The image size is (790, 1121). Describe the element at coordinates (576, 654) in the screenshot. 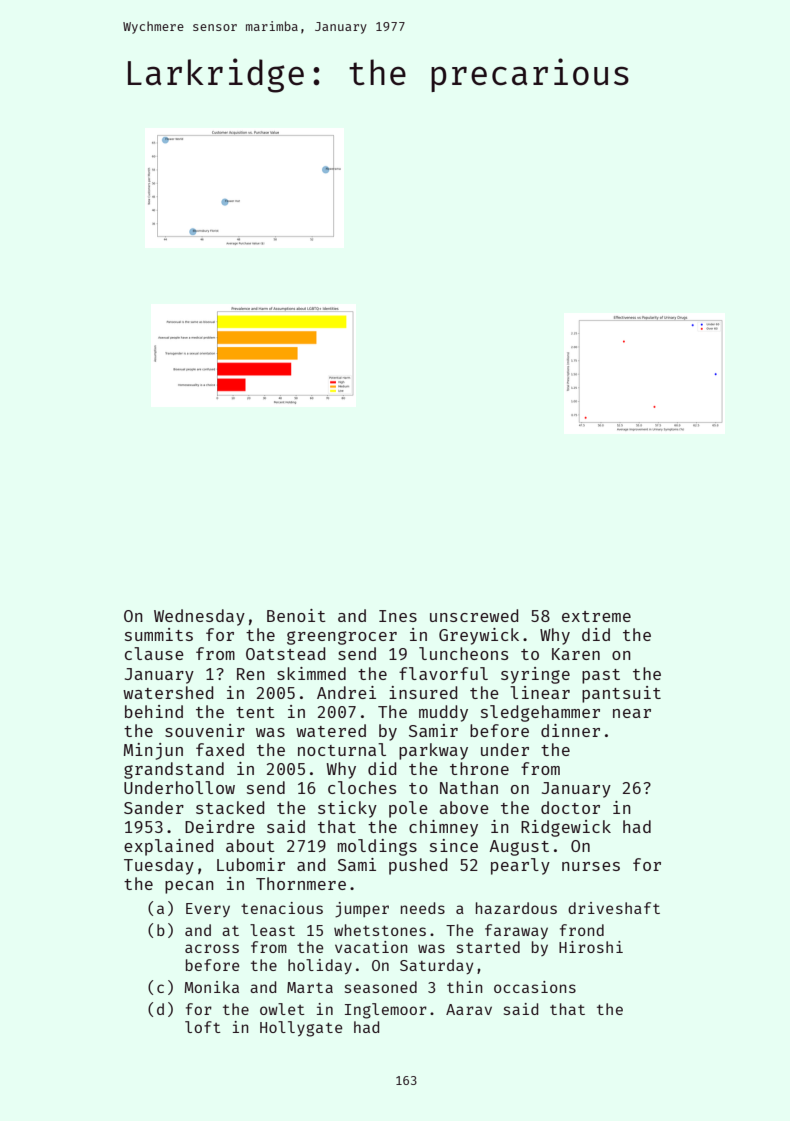

I see `Karen` at that location.
